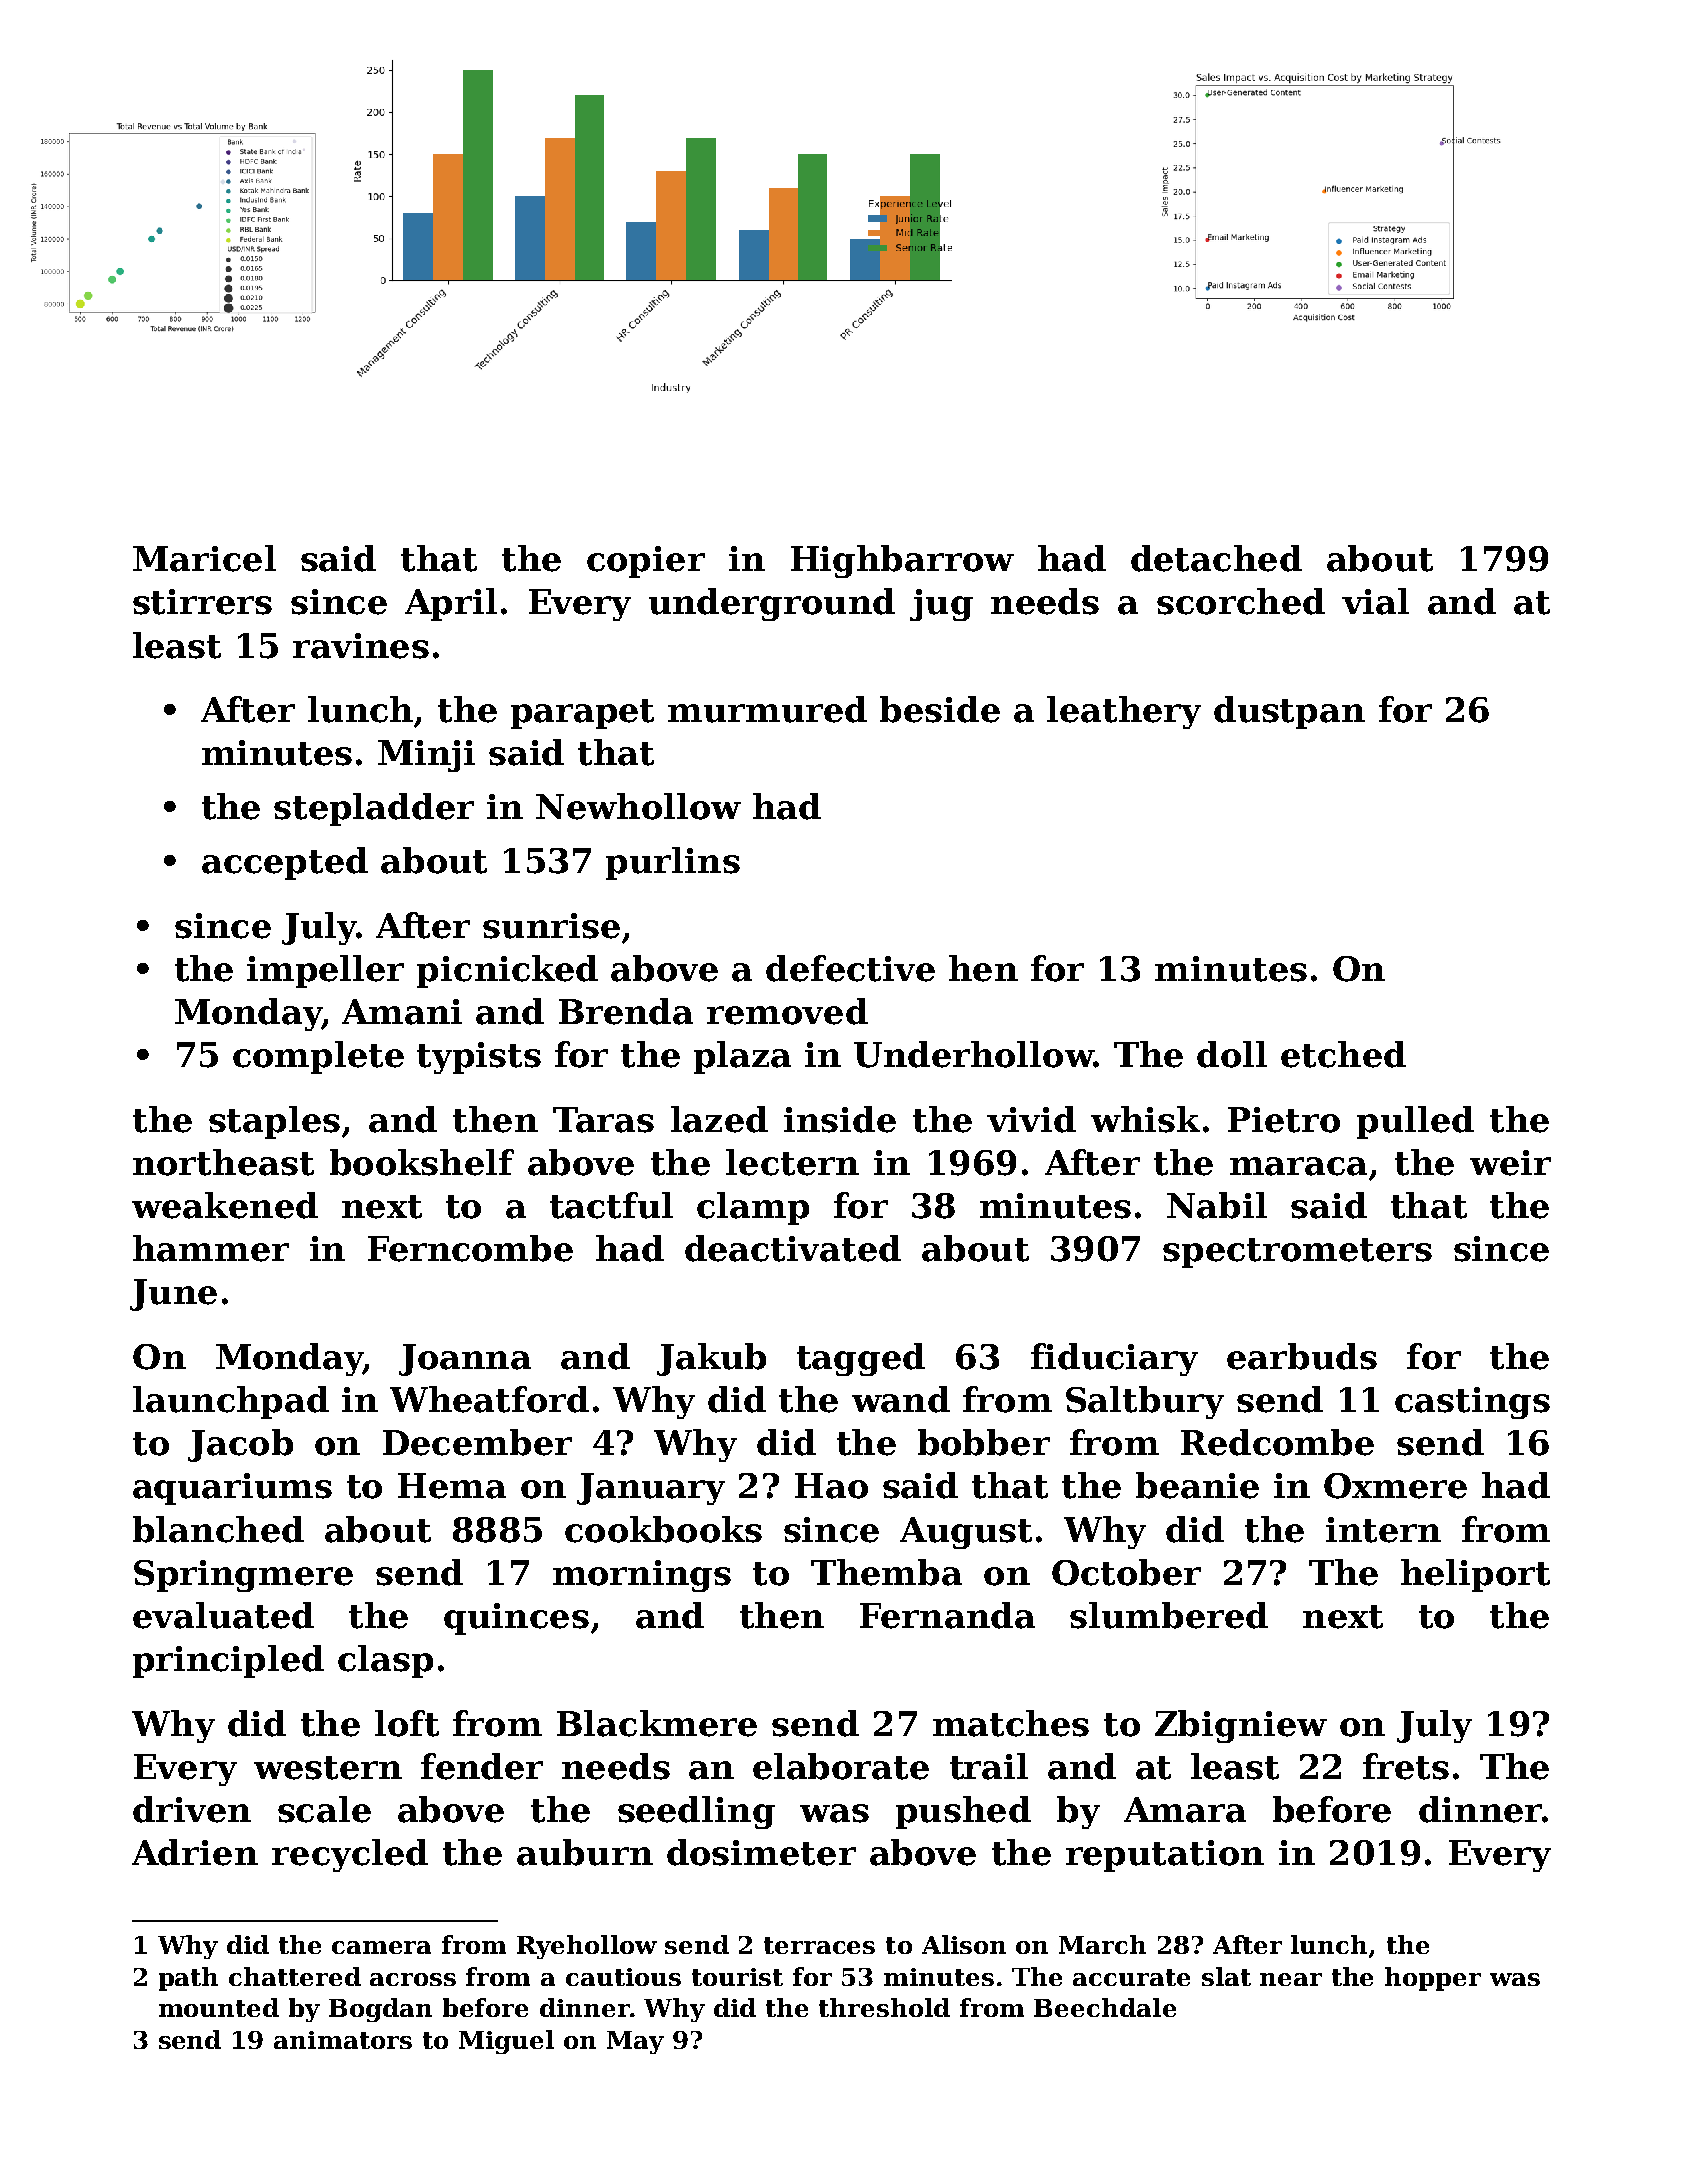 This image has height=2178, width=1683. Describe the element at coordinates (188, 1979) in the image. I see `path` at that location.
